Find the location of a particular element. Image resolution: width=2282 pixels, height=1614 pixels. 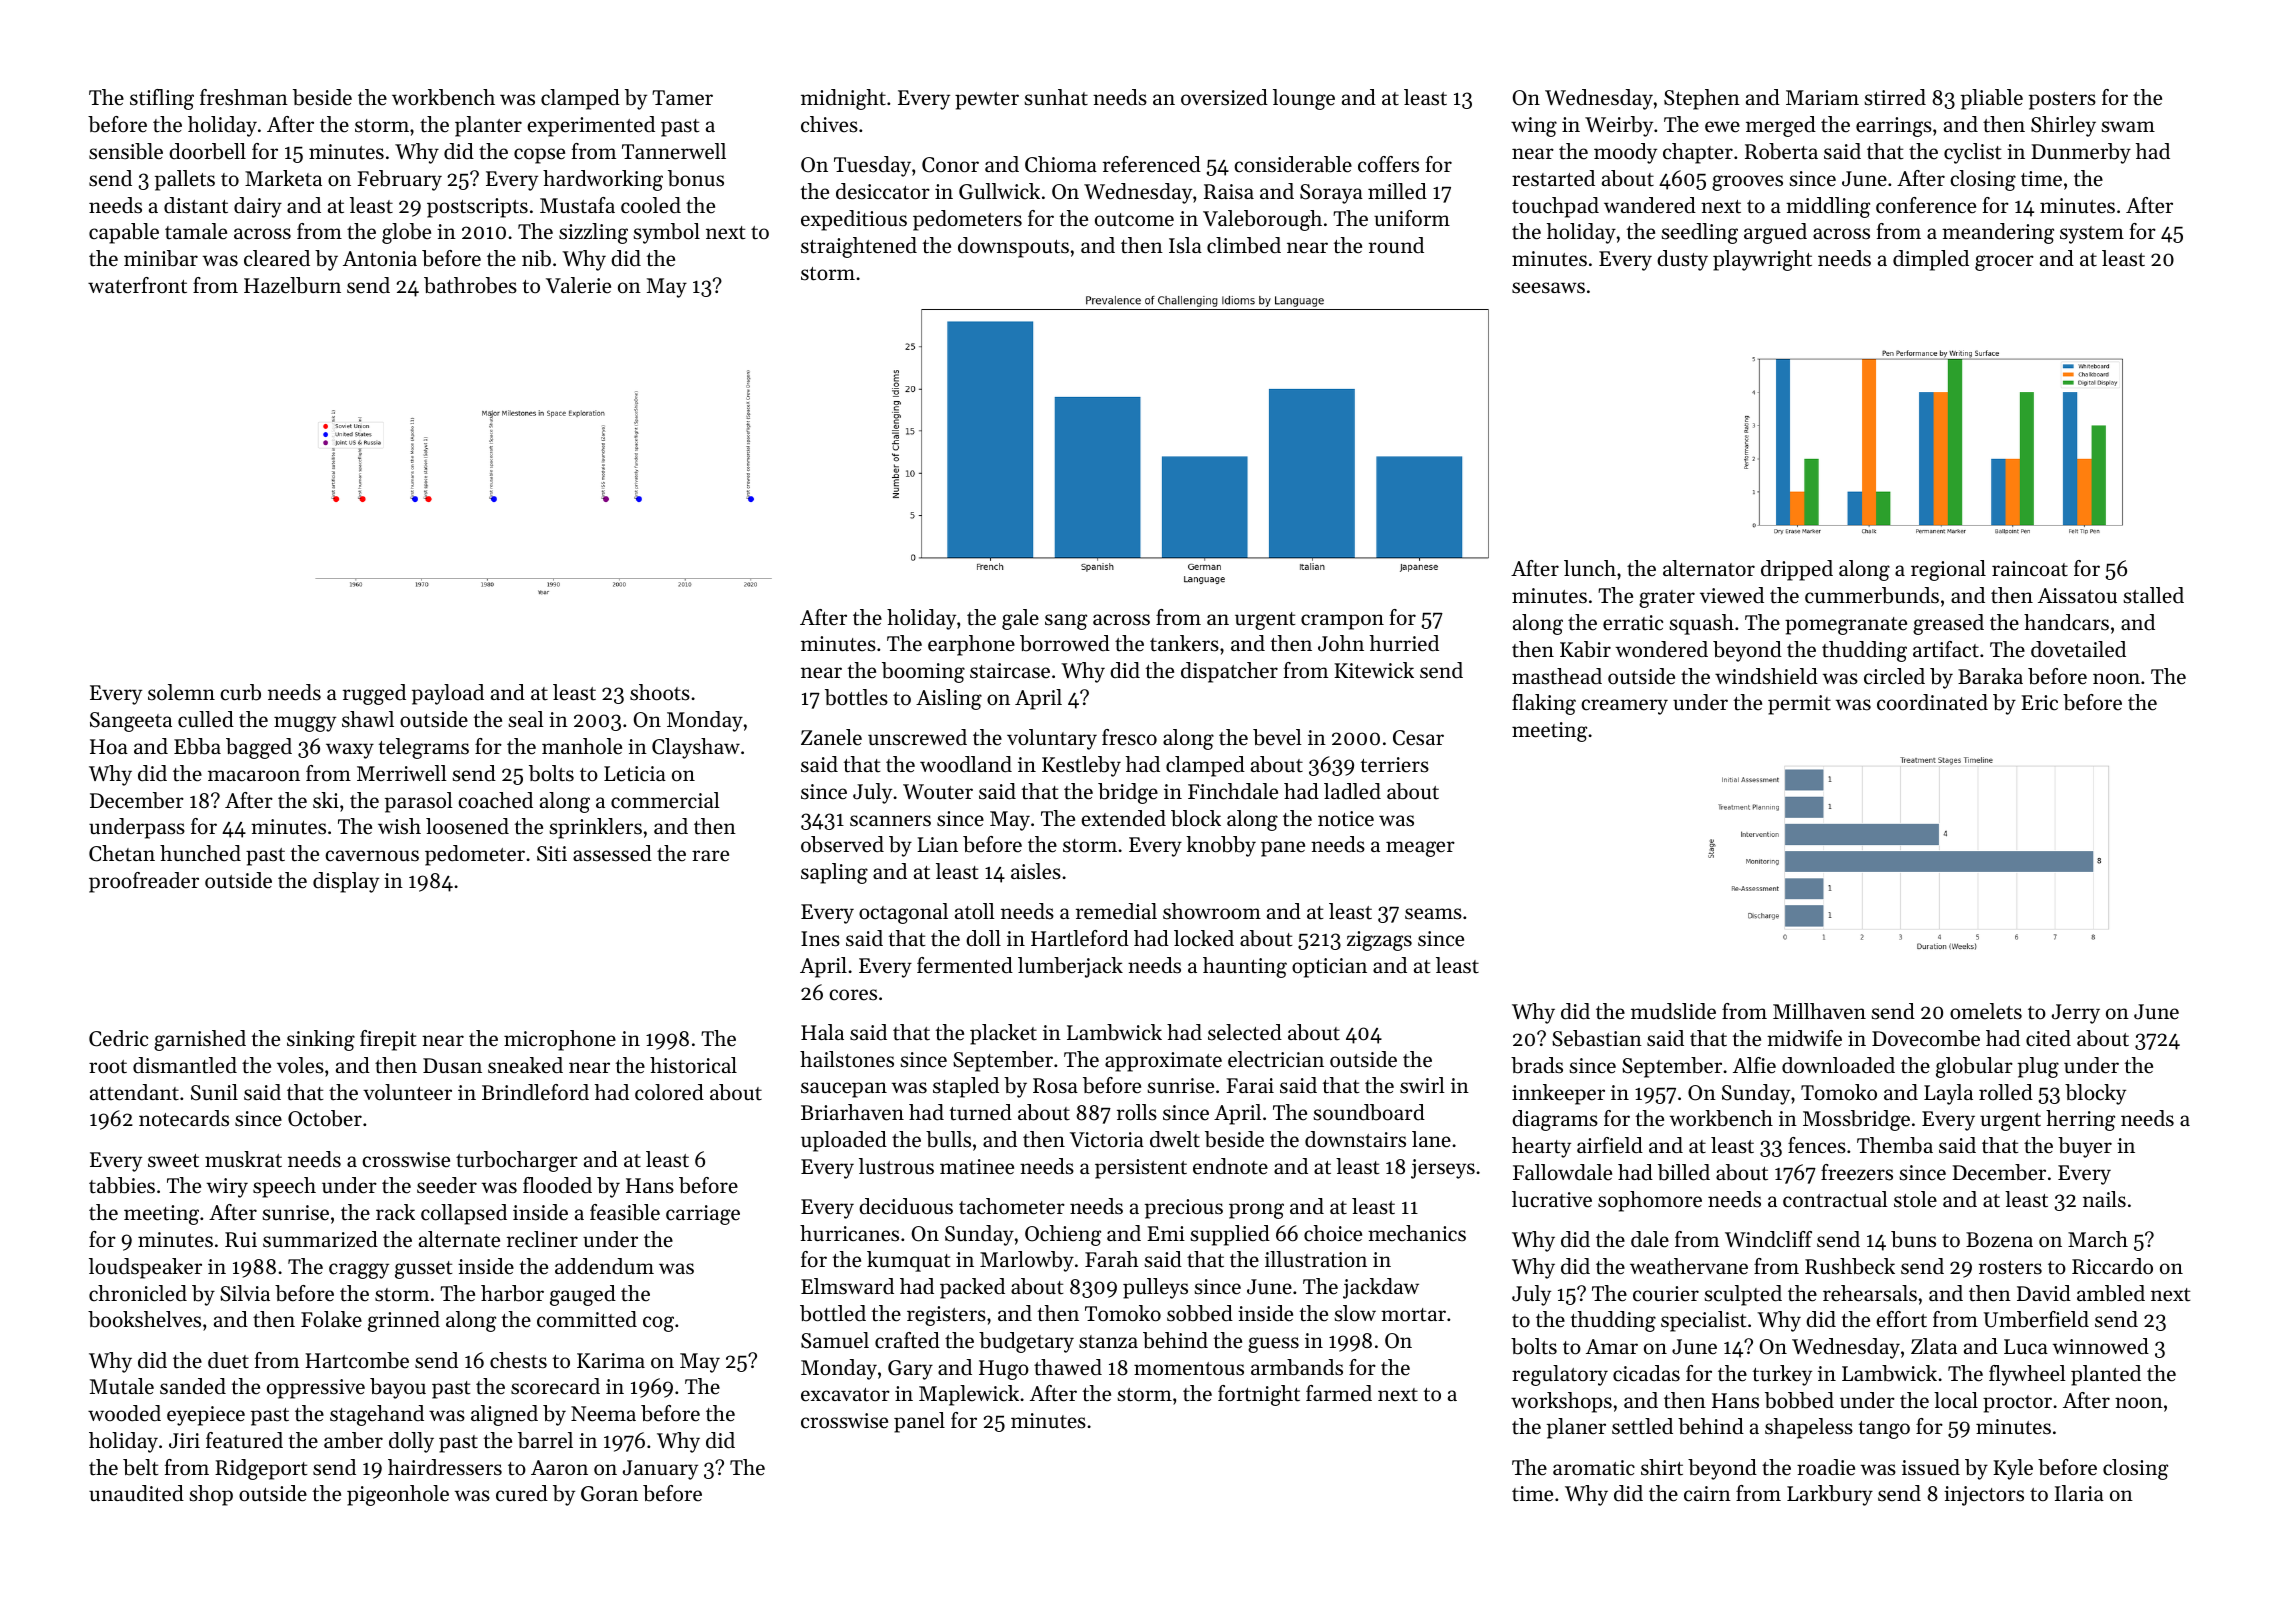

shoots is located at coordinates (660, 692).
